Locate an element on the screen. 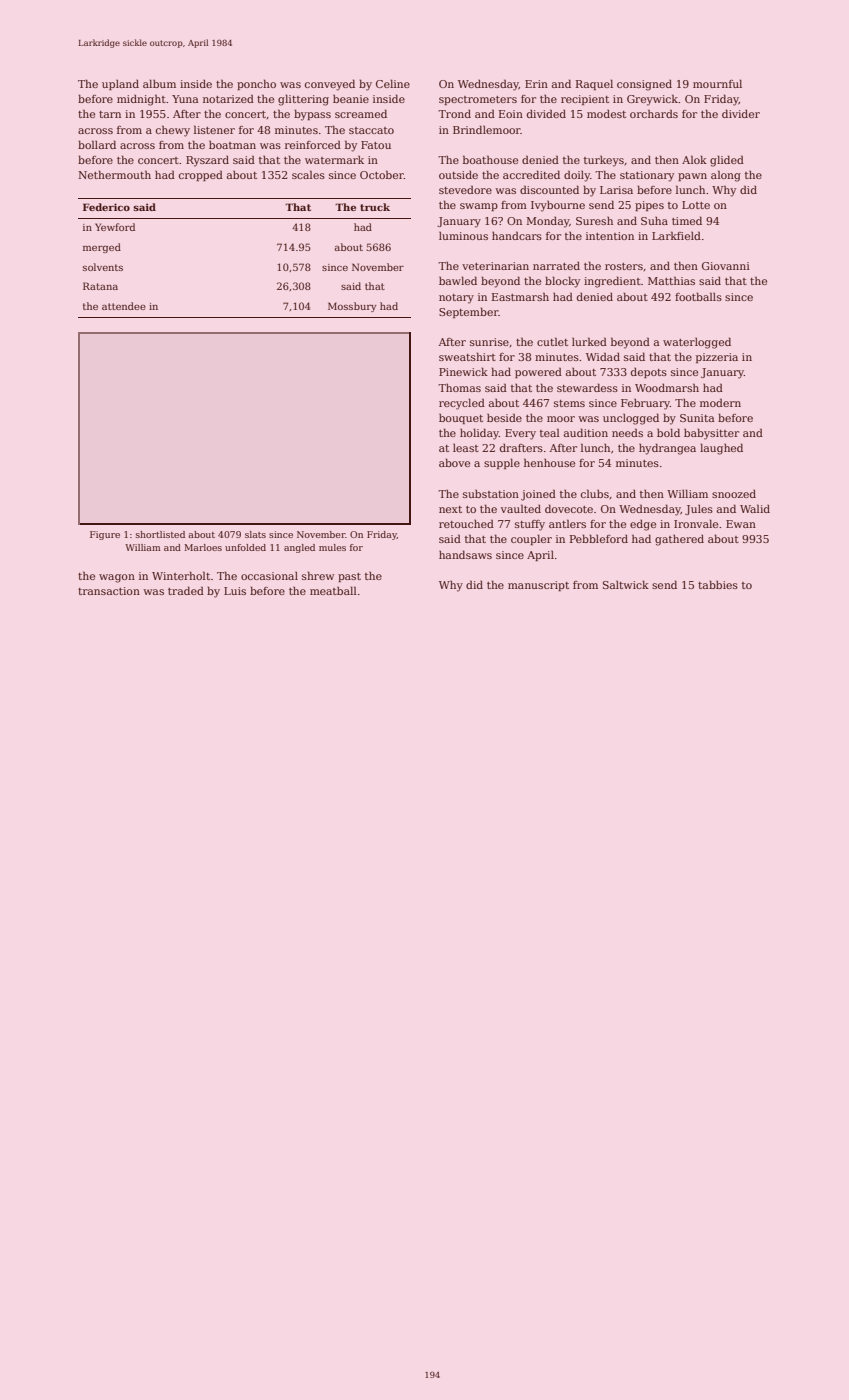 Image resolution: width=849 pixels, height=1400 pixels. attendee is located at coordinates (124, 306).
